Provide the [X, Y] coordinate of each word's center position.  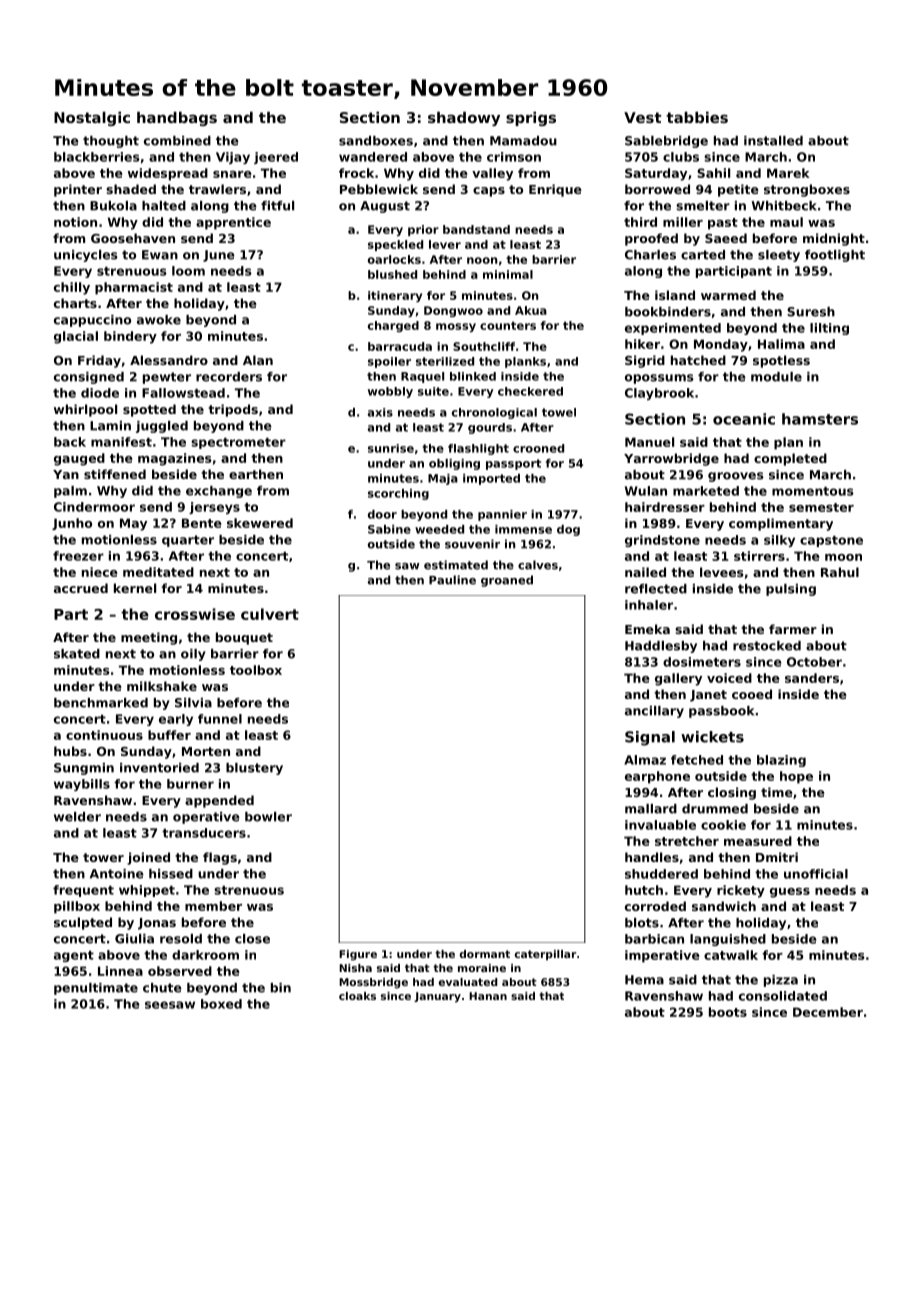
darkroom [205, 955]
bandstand [476, 229]
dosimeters [702, 662]
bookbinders [668, 312]
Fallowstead [183, 393]
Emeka [647, 629]
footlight [835, 256]
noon [482, 260]
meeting [149, 638]
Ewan [160, 255]
